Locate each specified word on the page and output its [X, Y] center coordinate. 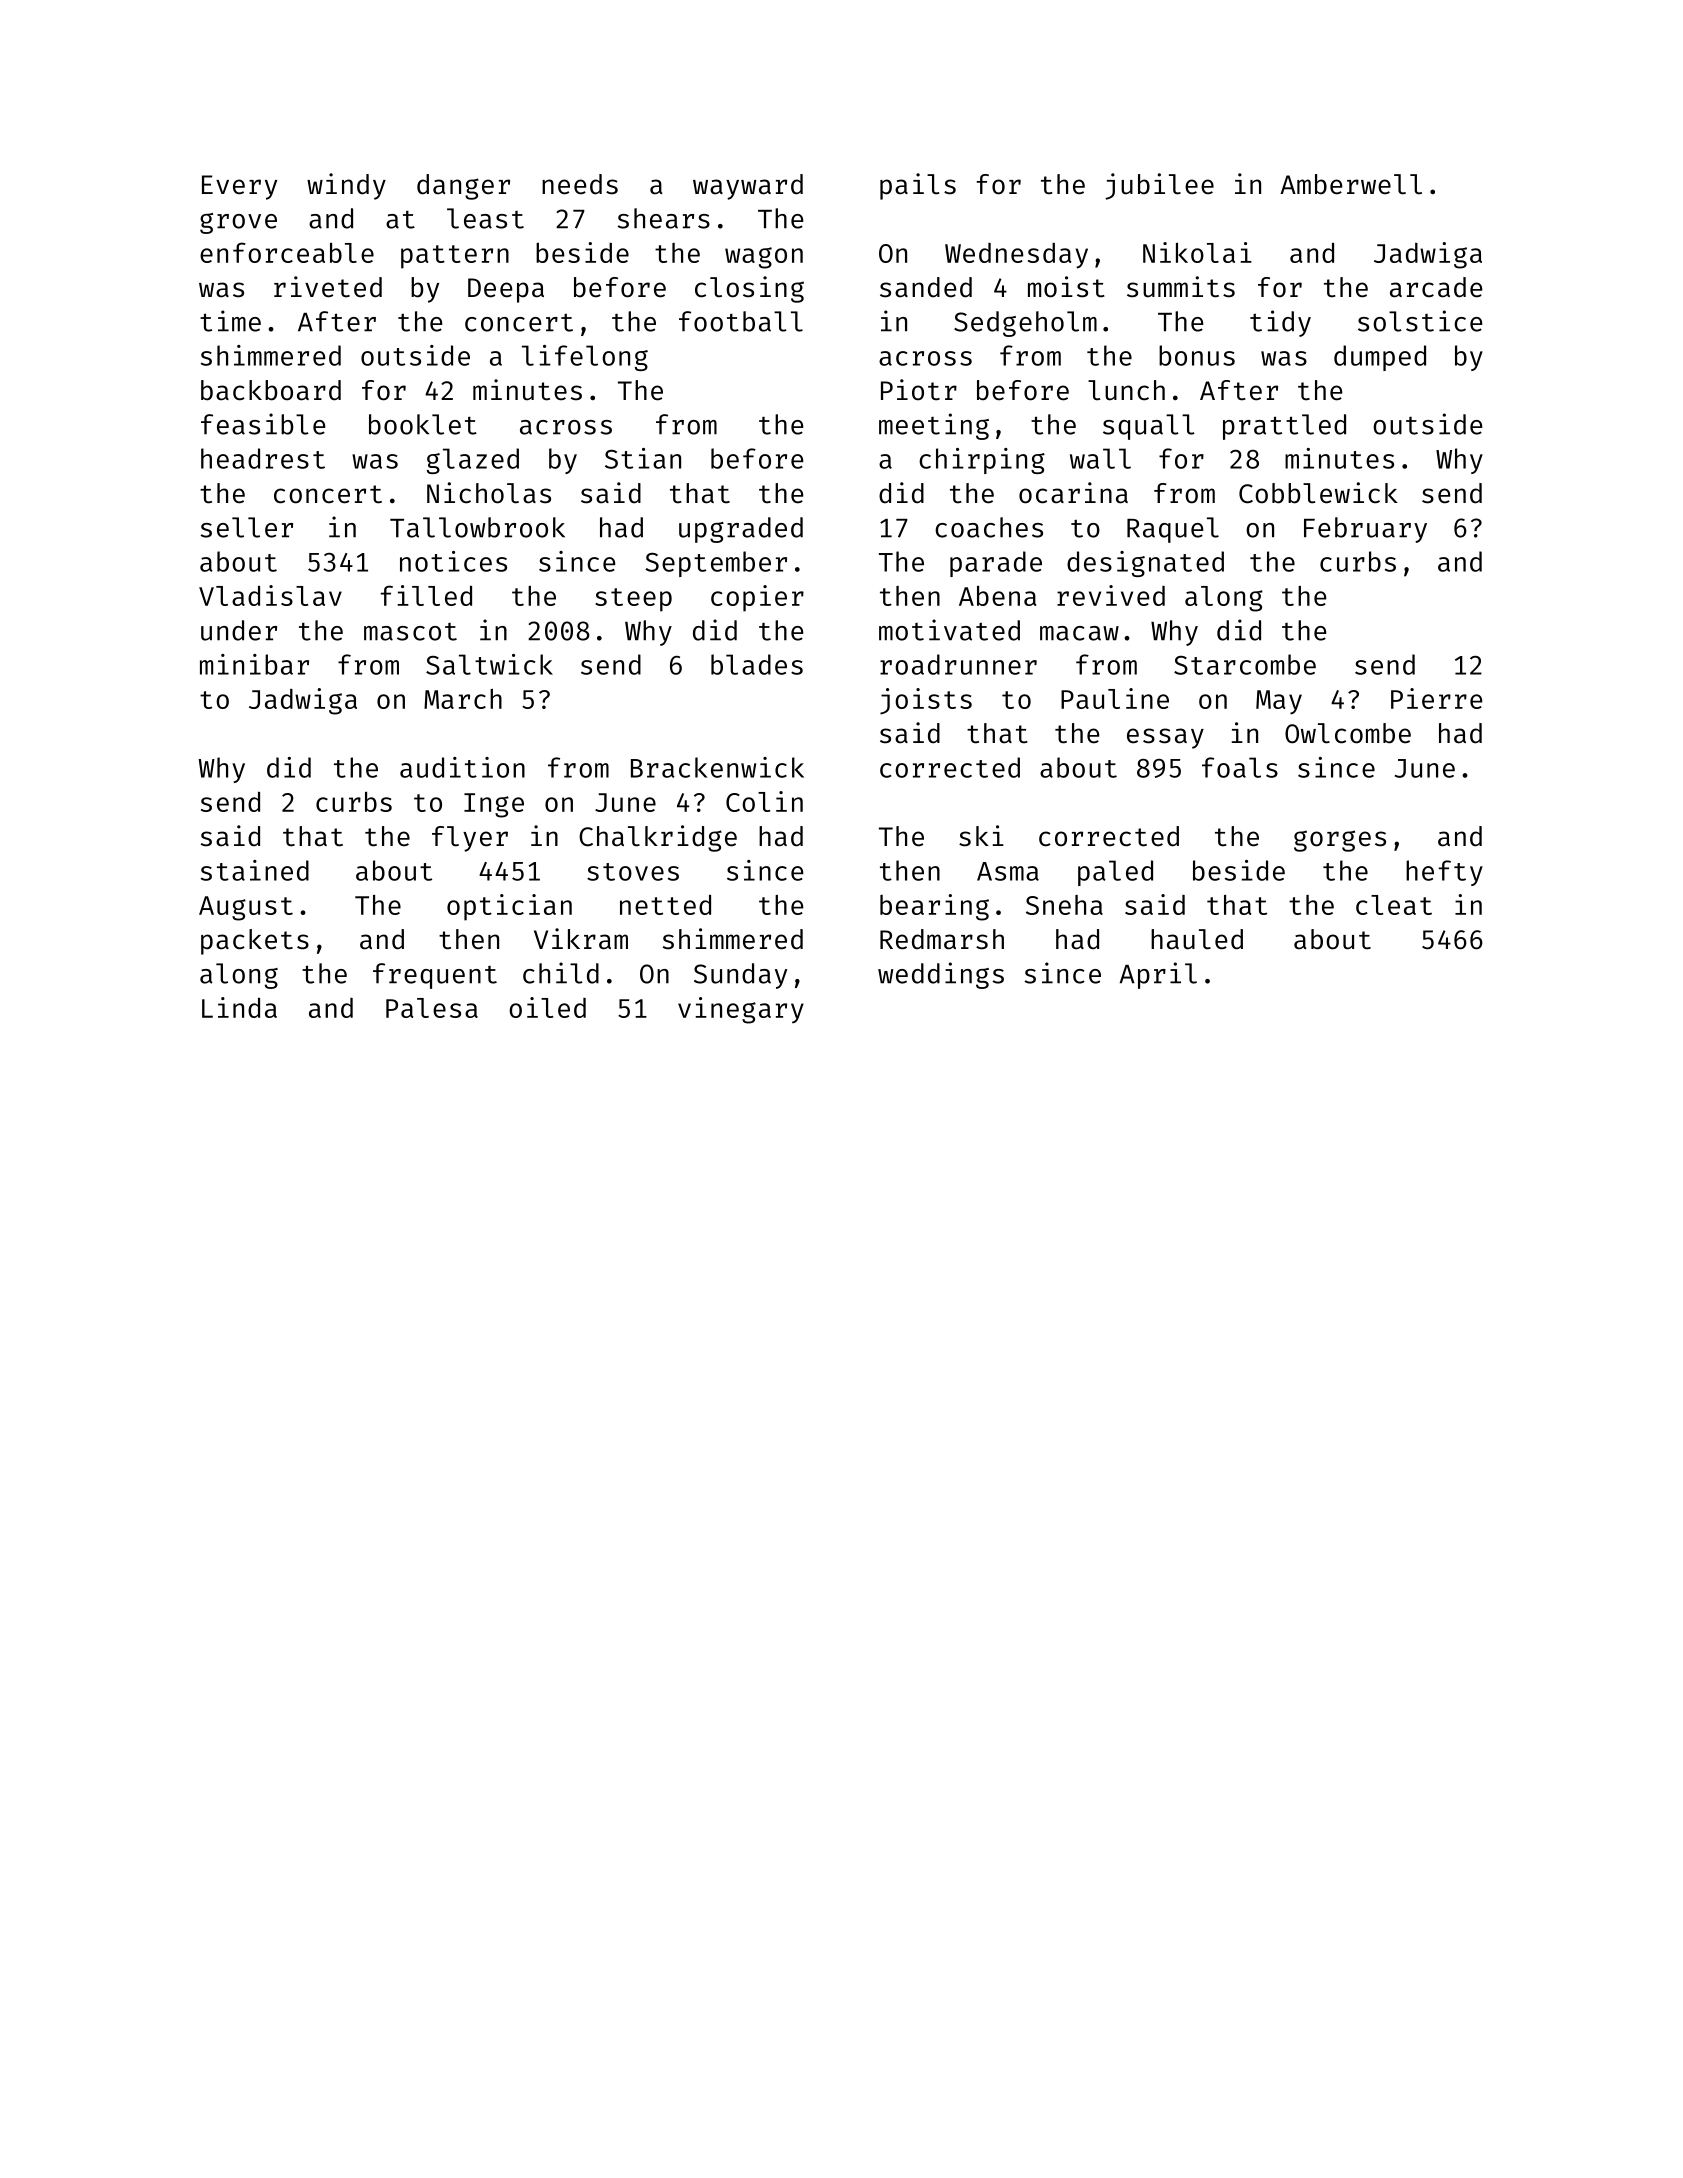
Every [239, 187]
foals [1240, 767]
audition [462, 767]
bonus [1197, 355]
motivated [949, 630]
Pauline [1115, 698]
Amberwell [1351, 184]
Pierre [1437, 698]
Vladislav [270, 595]
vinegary [741, 1010]
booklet [423, 424]
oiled [547, 1007]
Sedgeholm [1025, 324]
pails [918, 186]
